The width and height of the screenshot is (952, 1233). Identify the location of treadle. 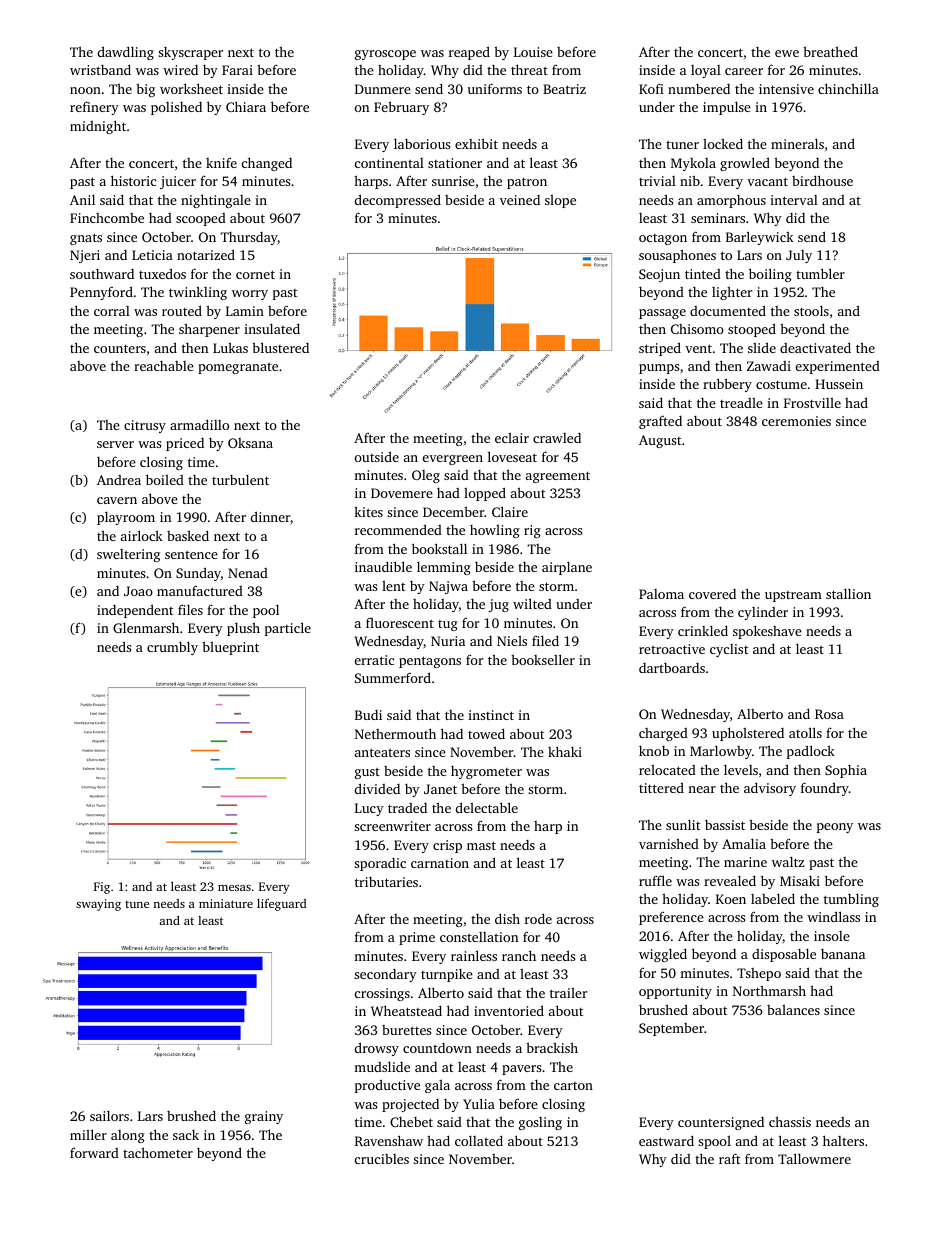
(741, 403).
